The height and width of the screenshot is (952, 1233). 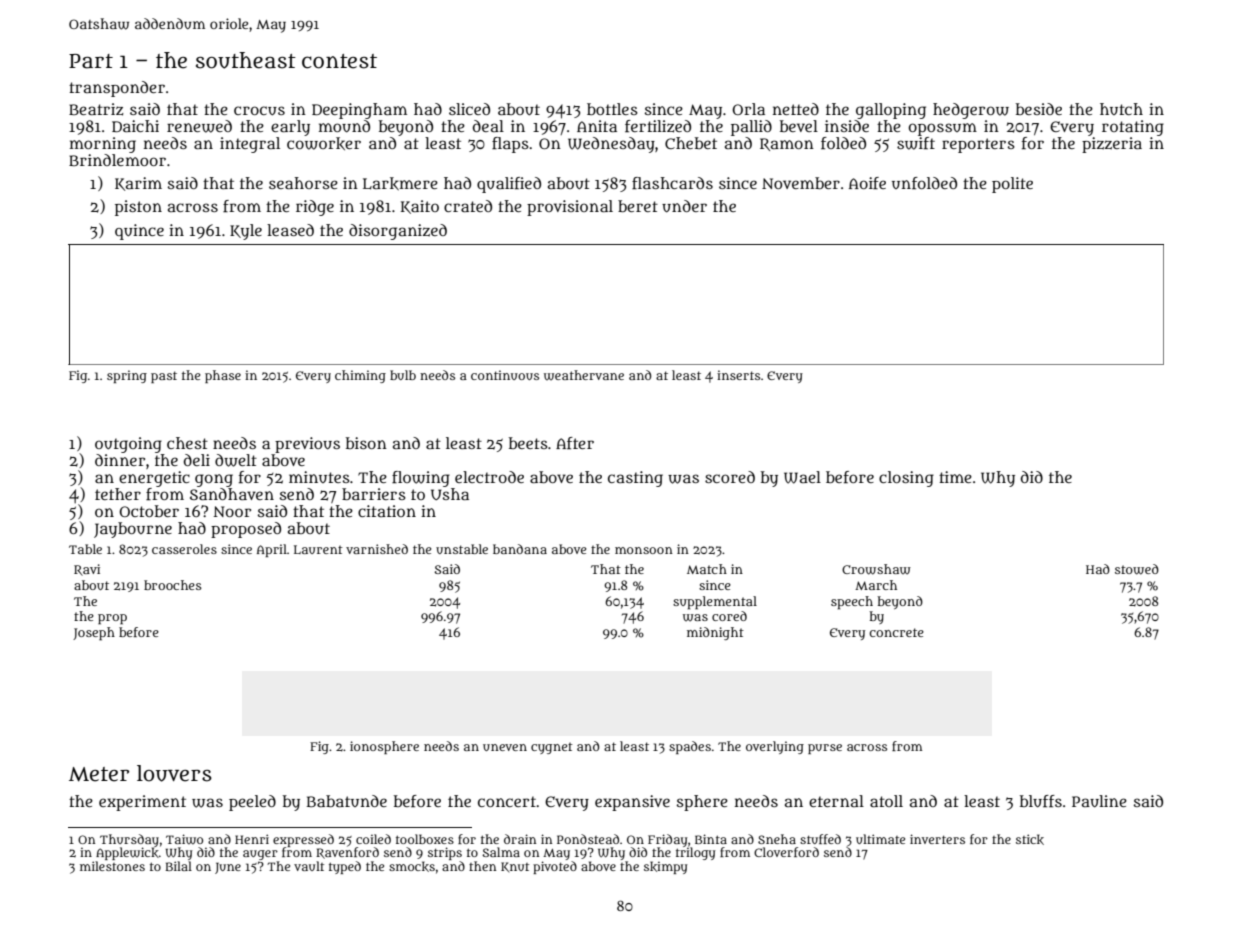 I want to click on crated, so click(x=468, y=206).
